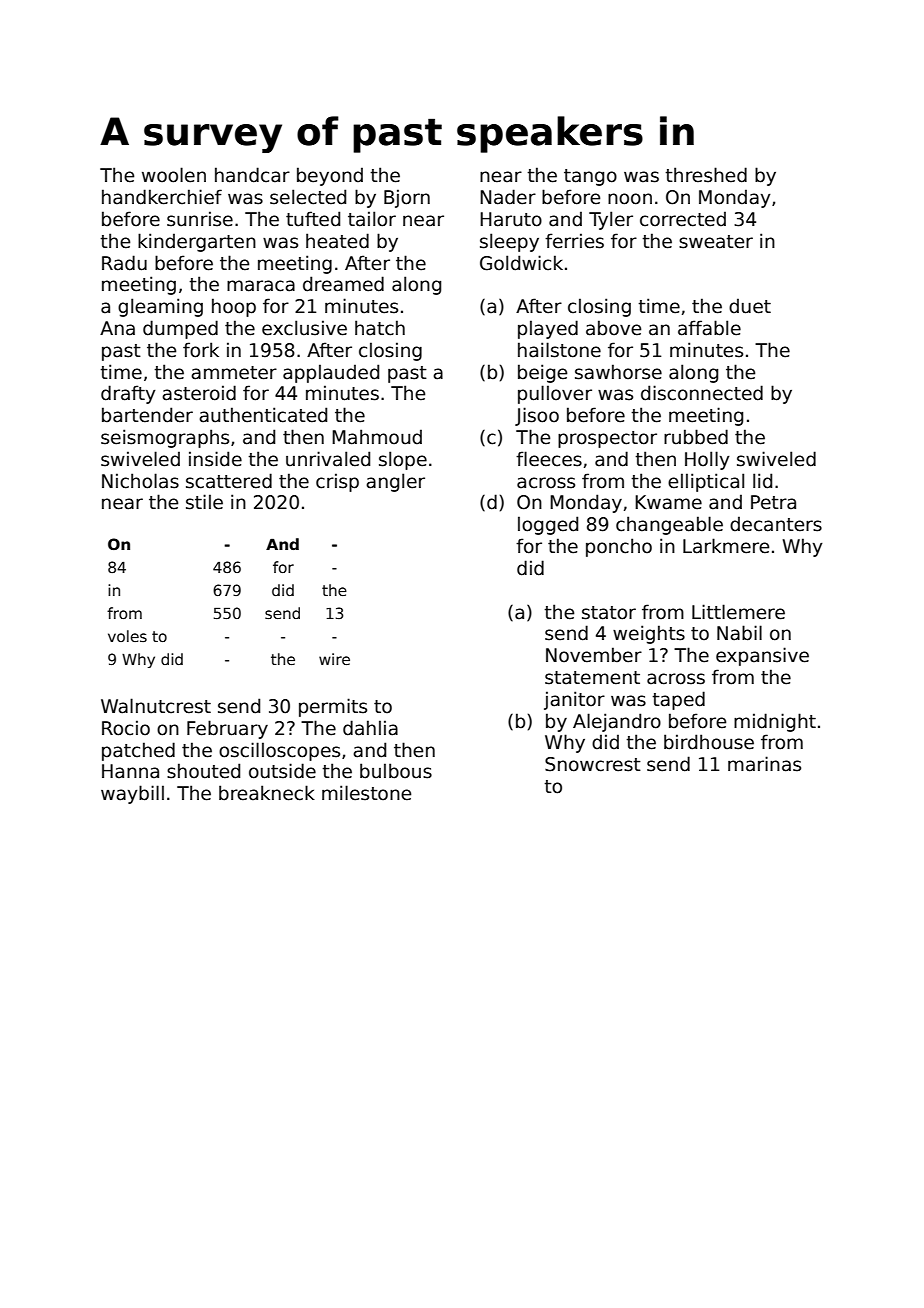  What do you see at coordinates (343, 284) in the screenshot?
I see `dreamed` at bounding box center [343, 284].
